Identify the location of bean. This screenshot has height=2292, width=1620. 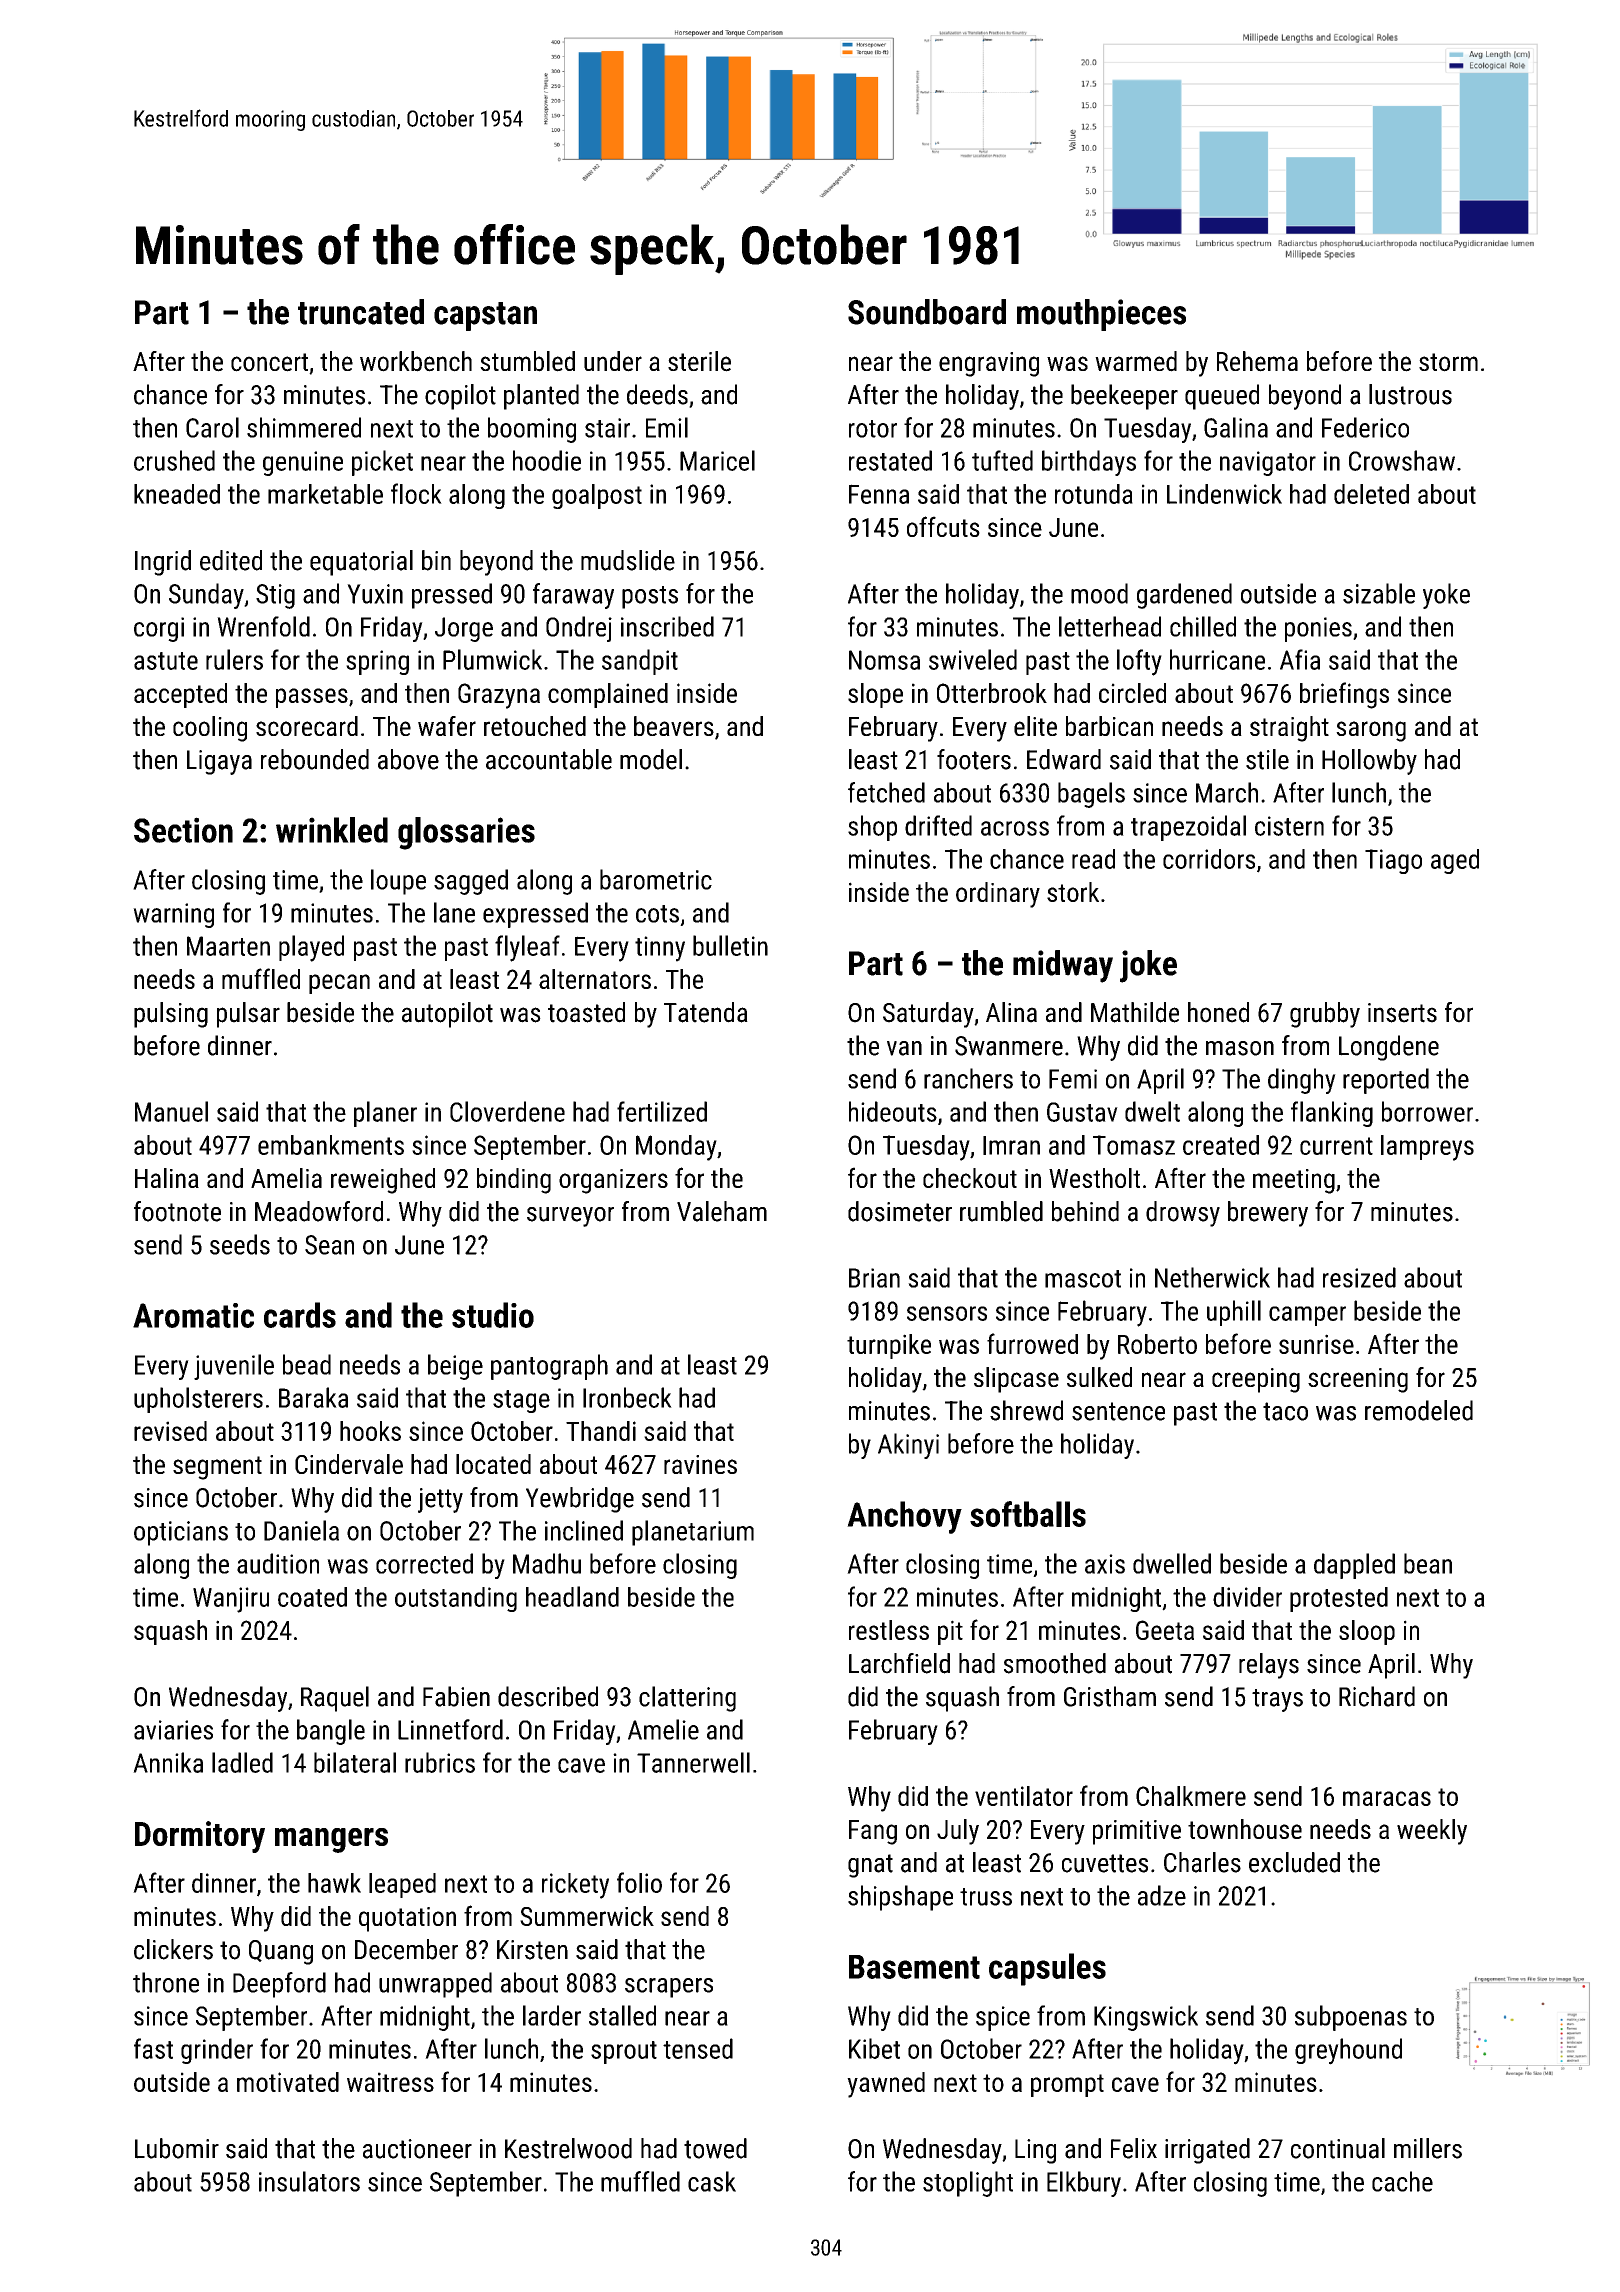
(1428, 1563).
